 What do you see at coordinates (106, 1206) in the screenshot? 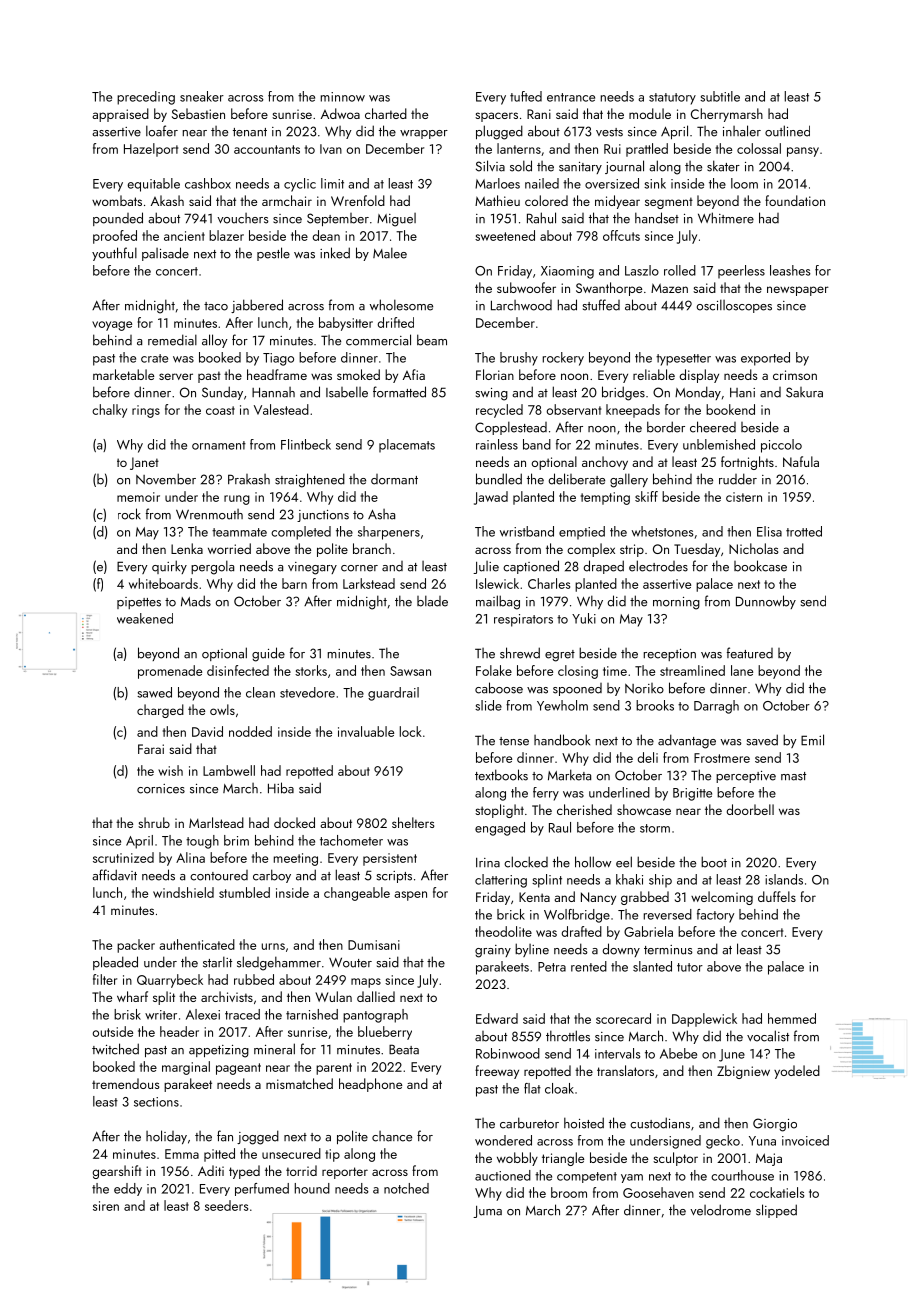
I see `siren` at bounding box center [106, 1206].
